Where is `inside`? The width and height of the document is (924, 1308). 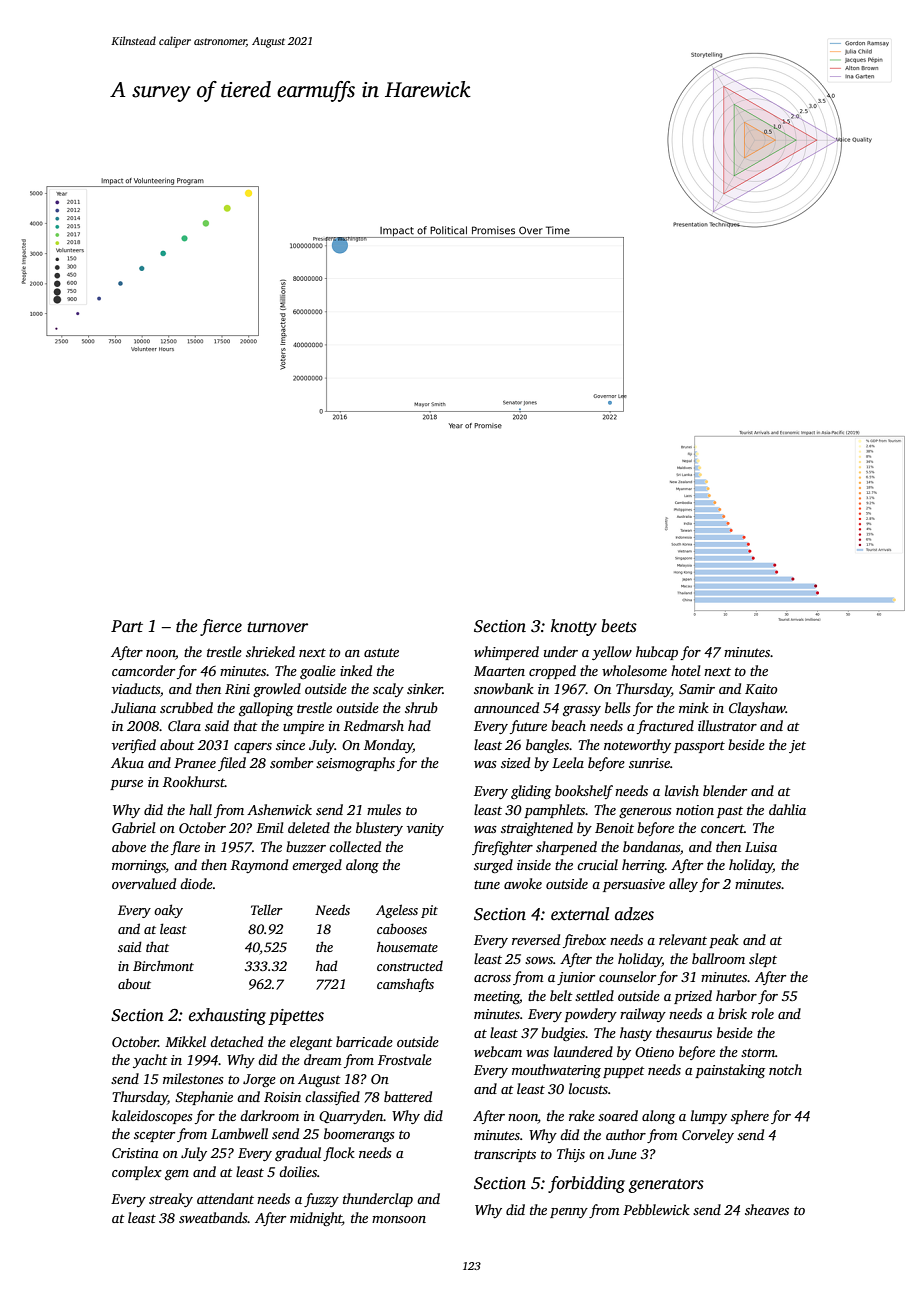
inside is located at coordinates (534, 864).
